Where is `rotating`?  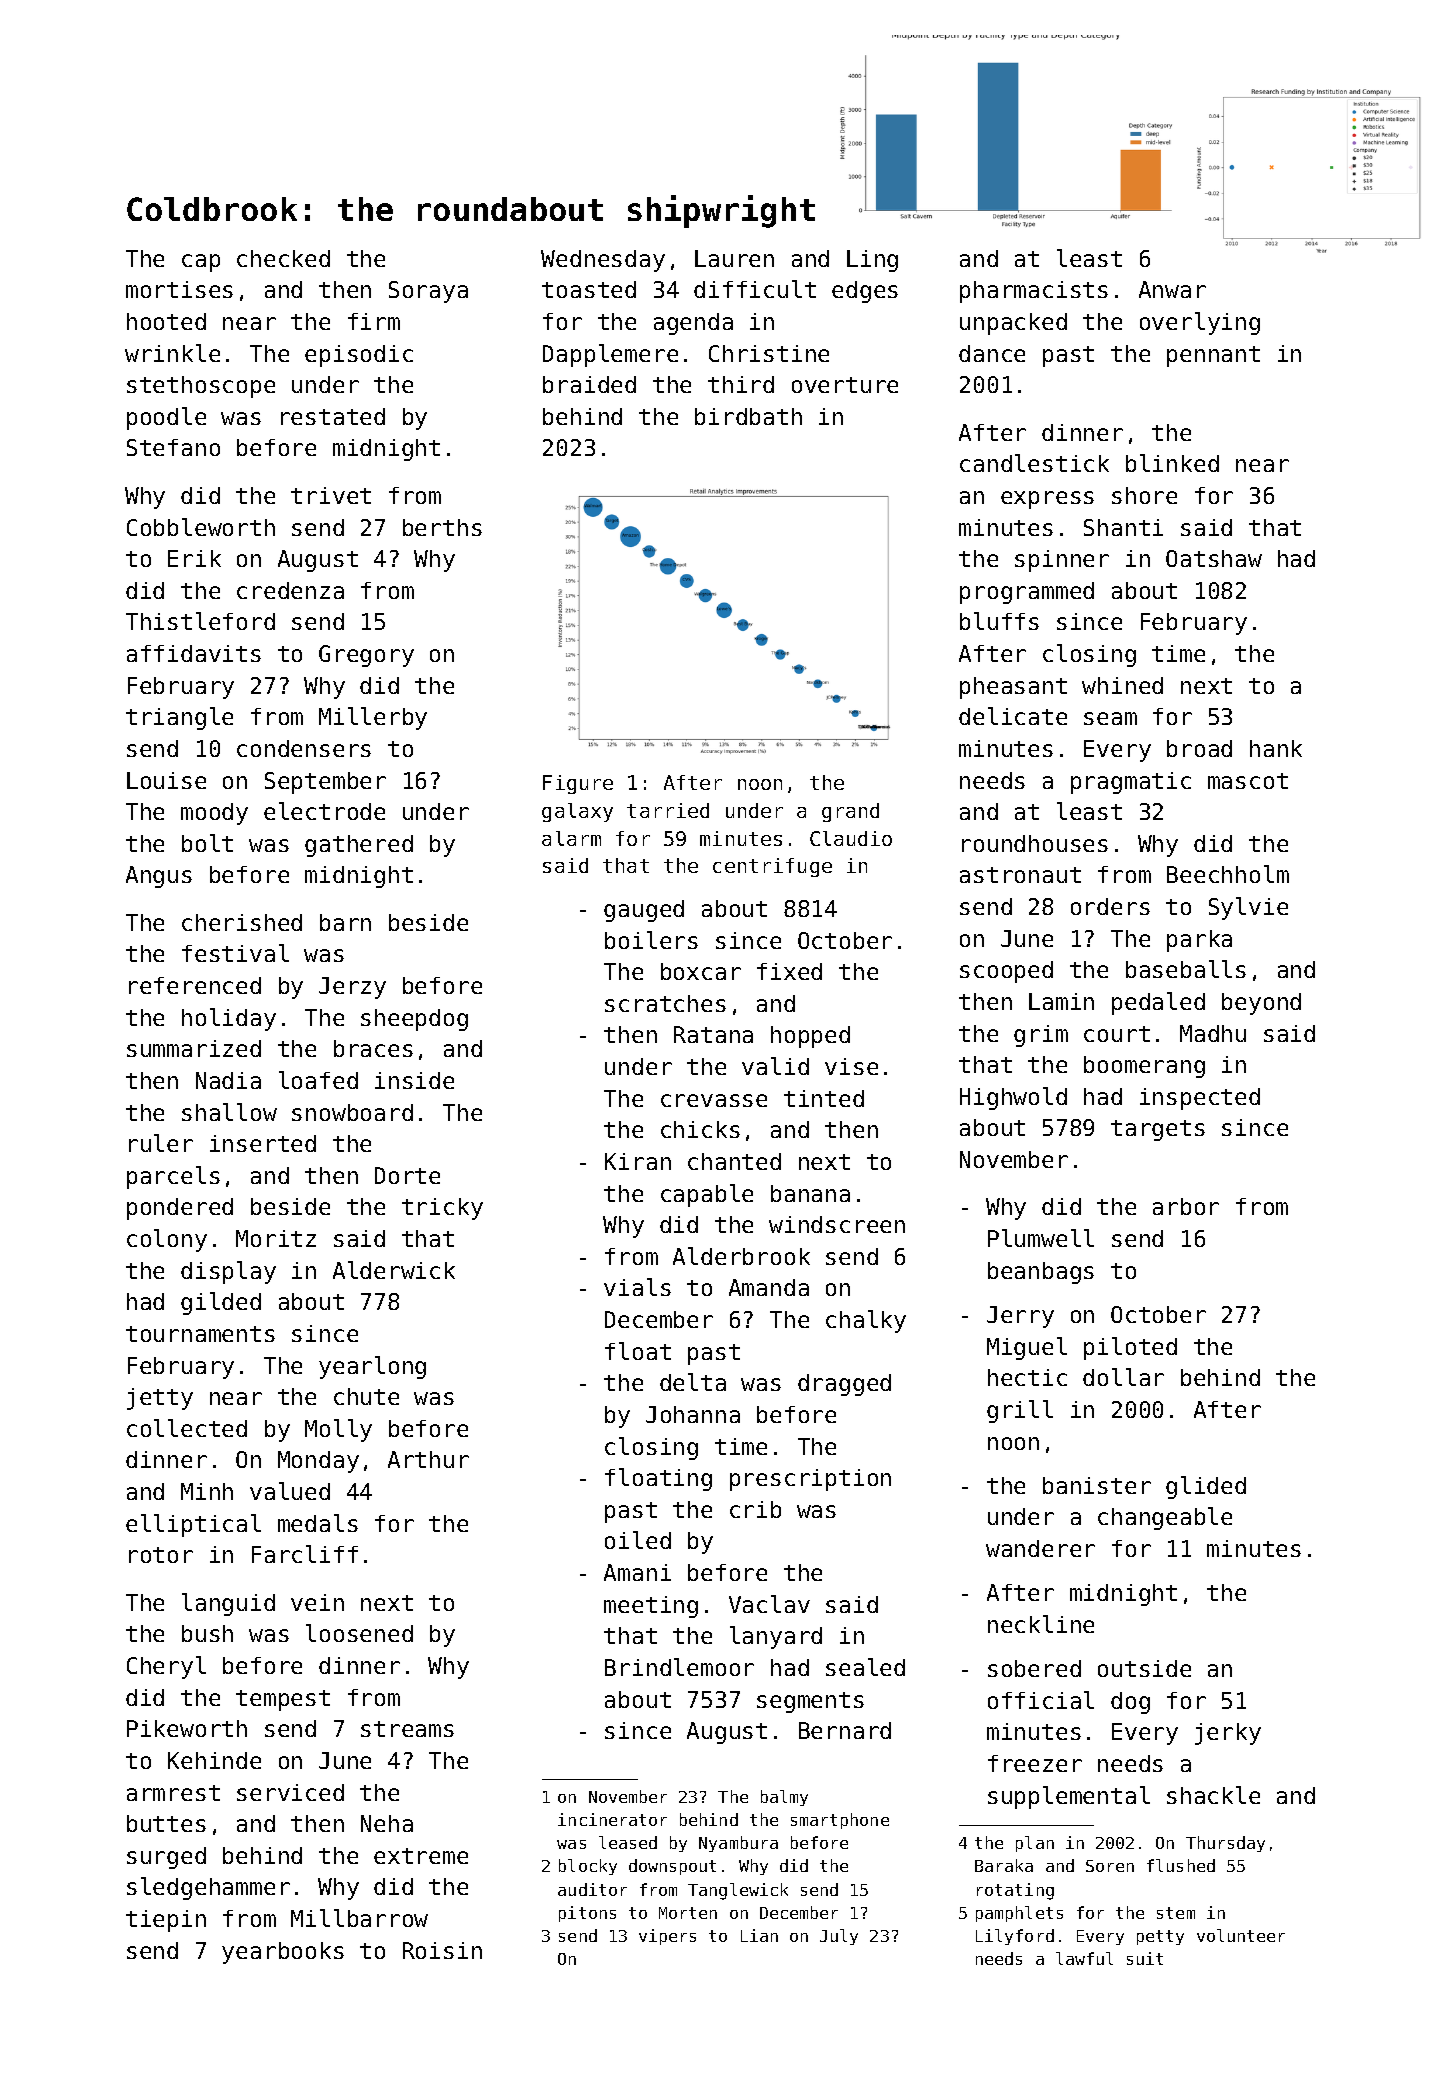
rotating is located at coordinates (1015, 1891).
